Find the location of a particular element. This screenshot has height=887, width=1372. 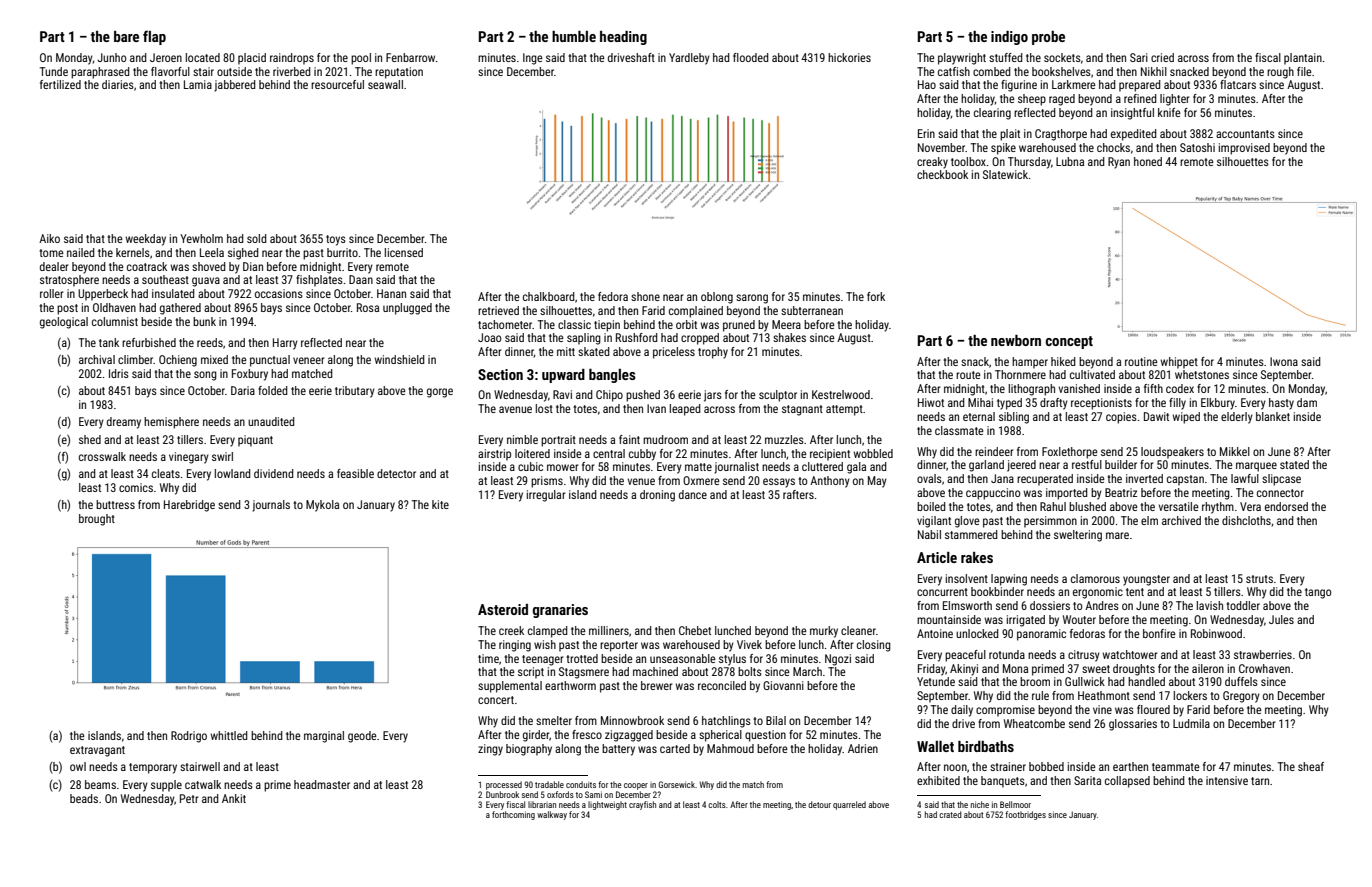

Mikkel is located at coordinates (1235, 451).
